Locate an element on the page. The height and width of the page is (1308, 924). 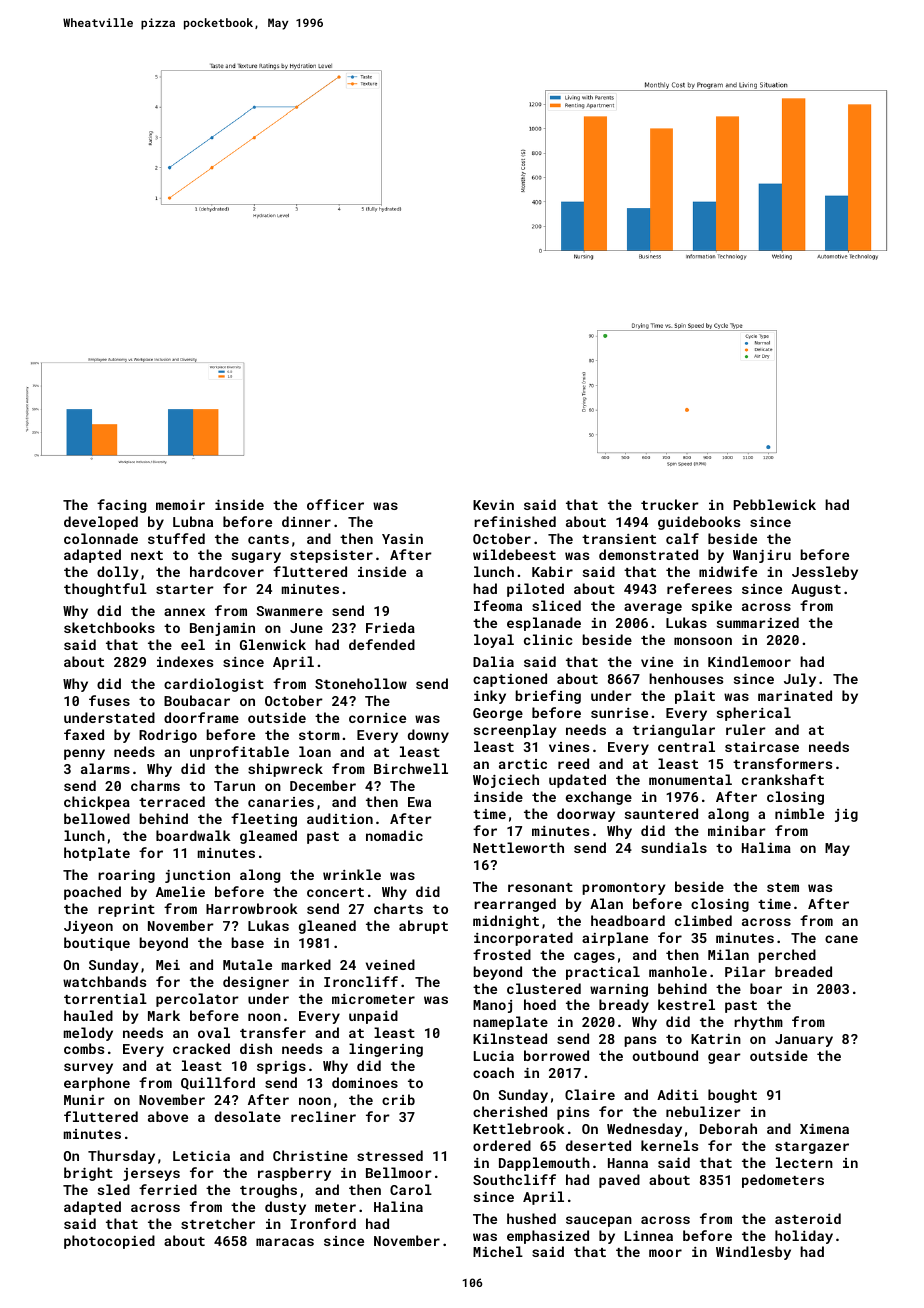
plait is located at coordinates (695, 697).
